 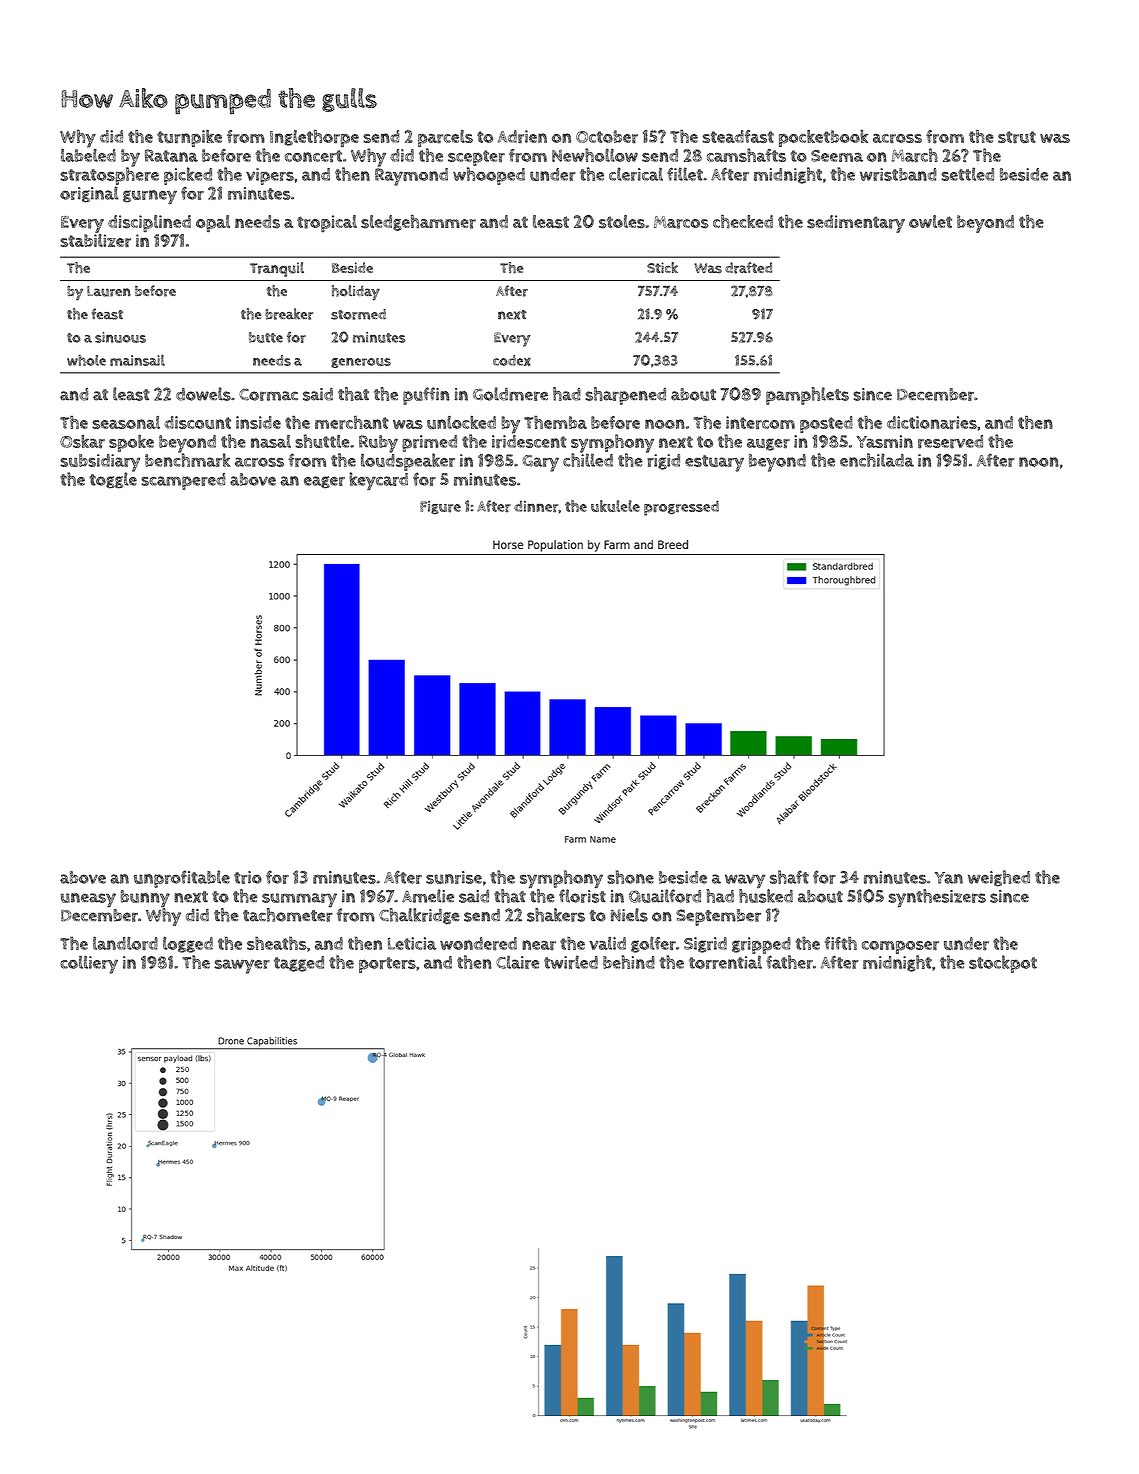 What do you see at coordinates (126, 422) in the screenshot?
I see `seasonal` at bounding box center [126, 422].
